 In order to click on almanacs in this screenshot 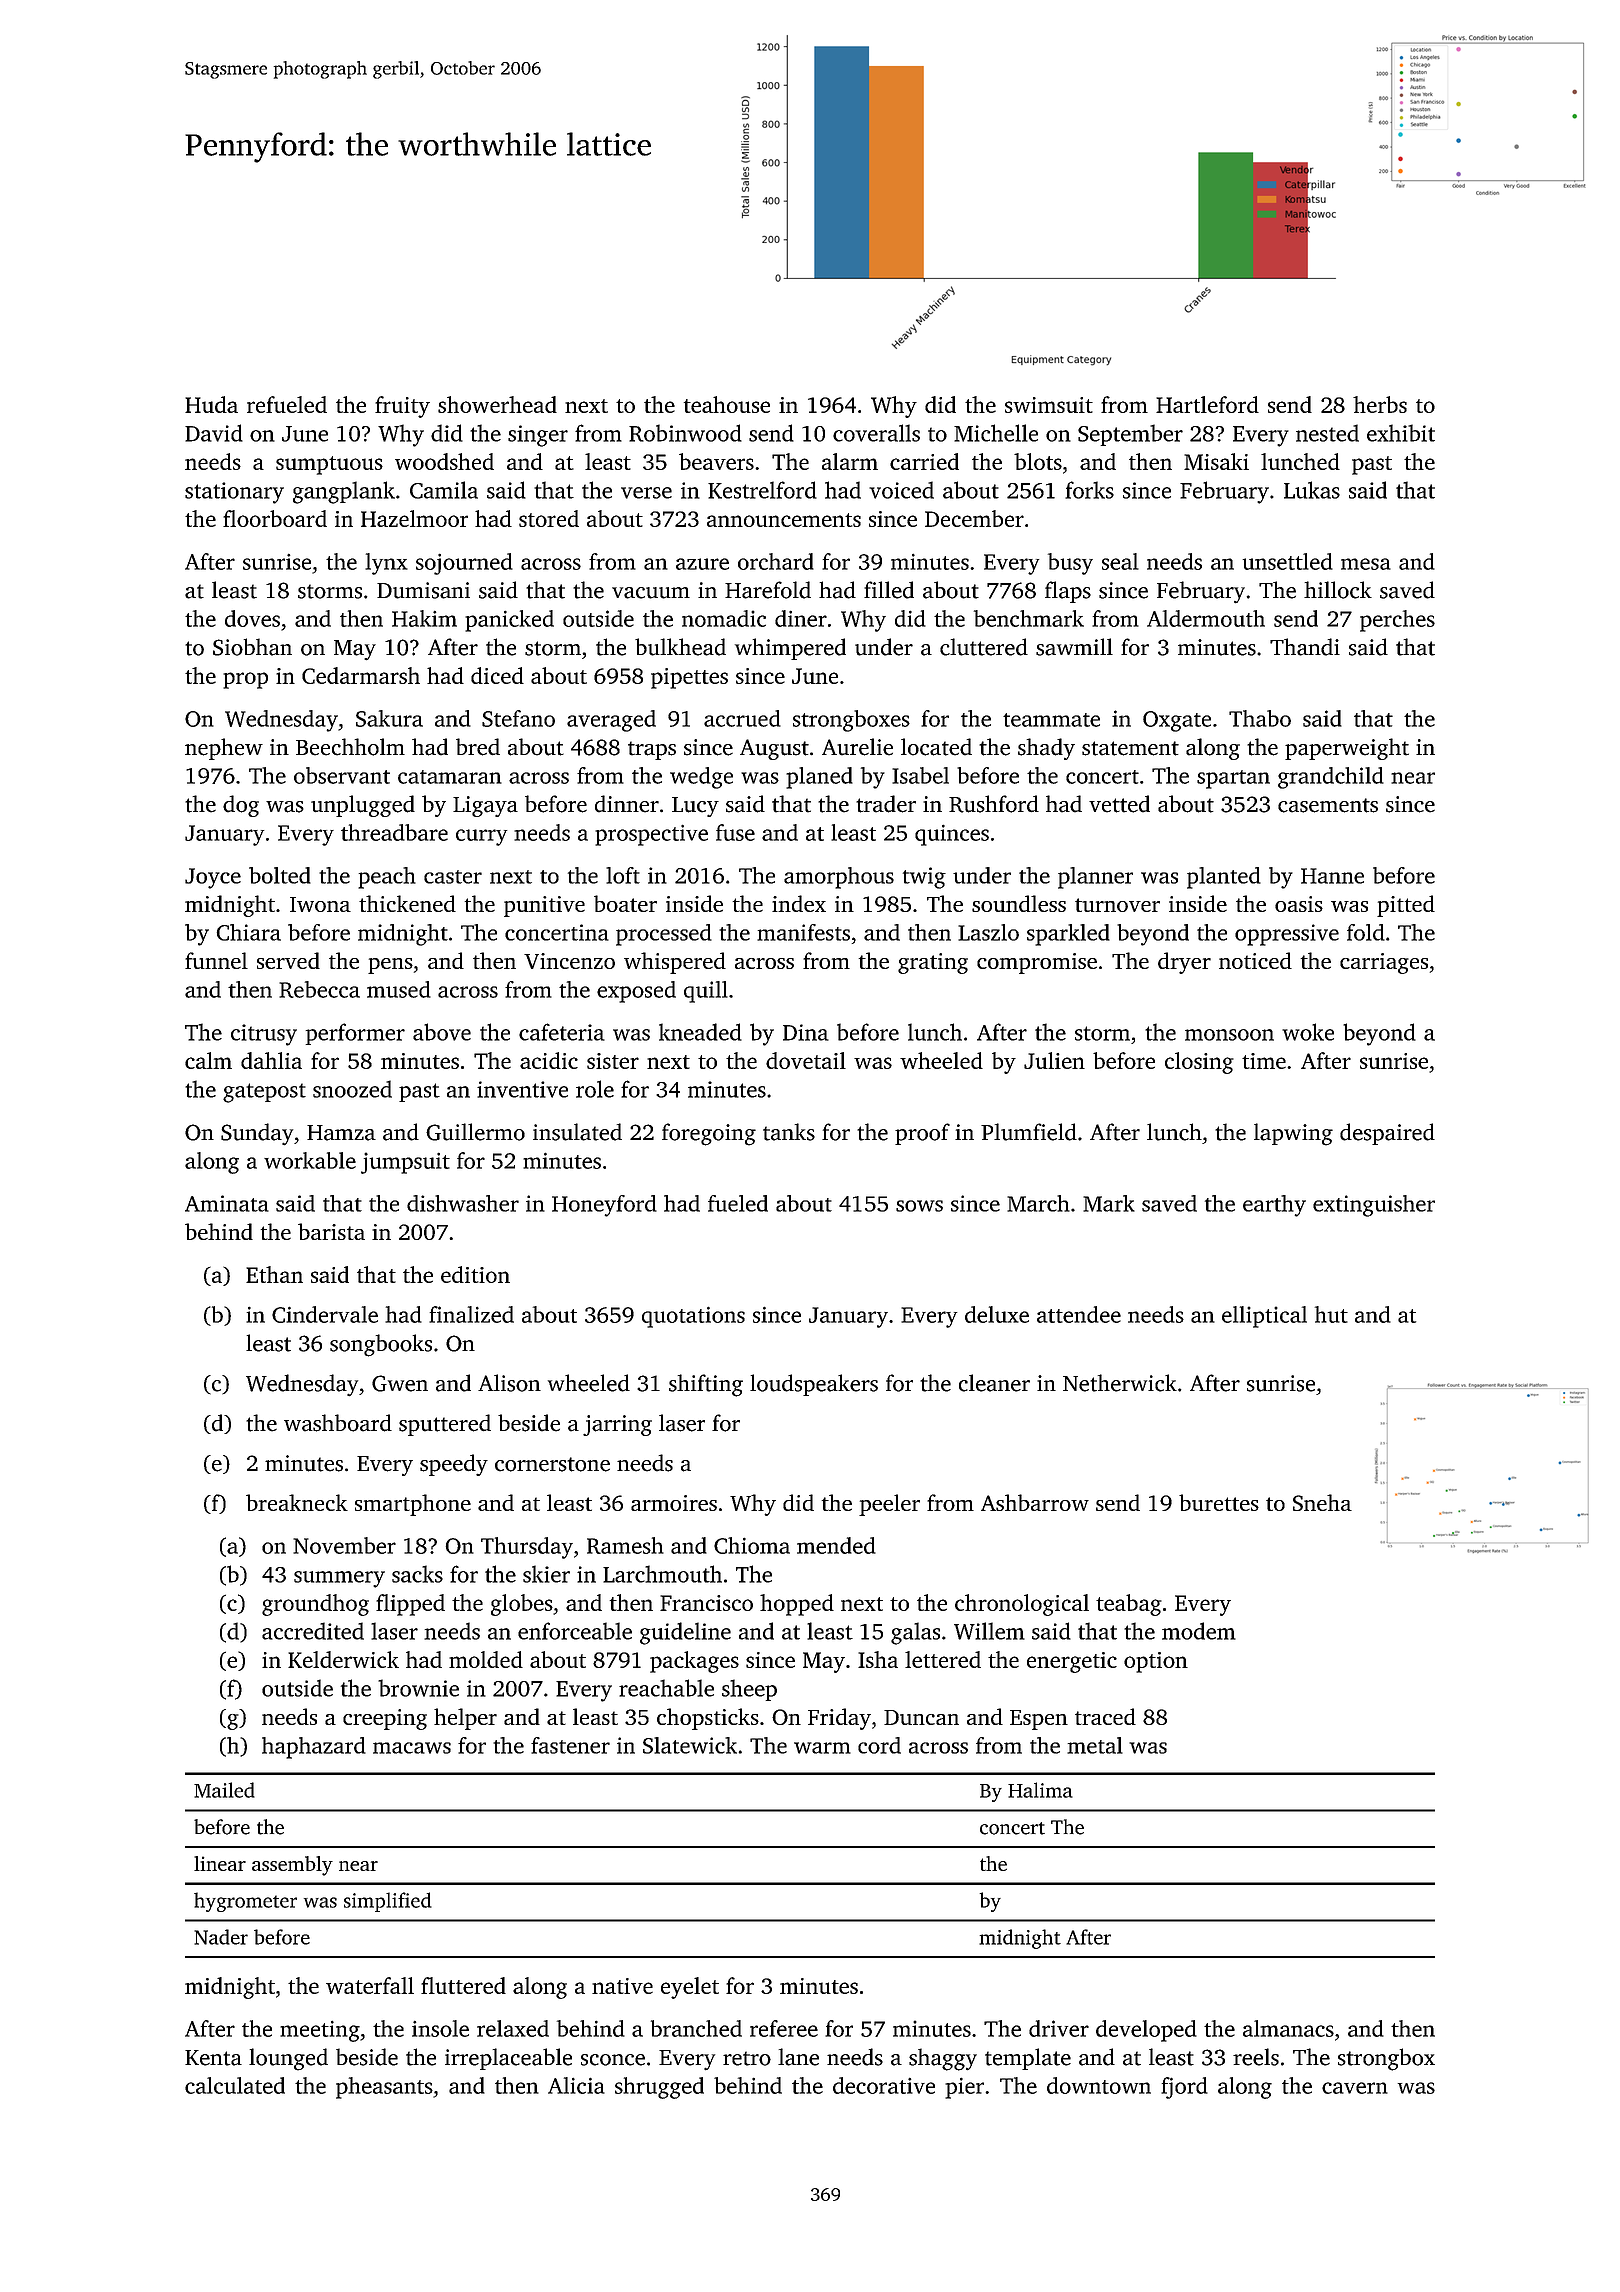, I will do `click(1288, 2028)`.
